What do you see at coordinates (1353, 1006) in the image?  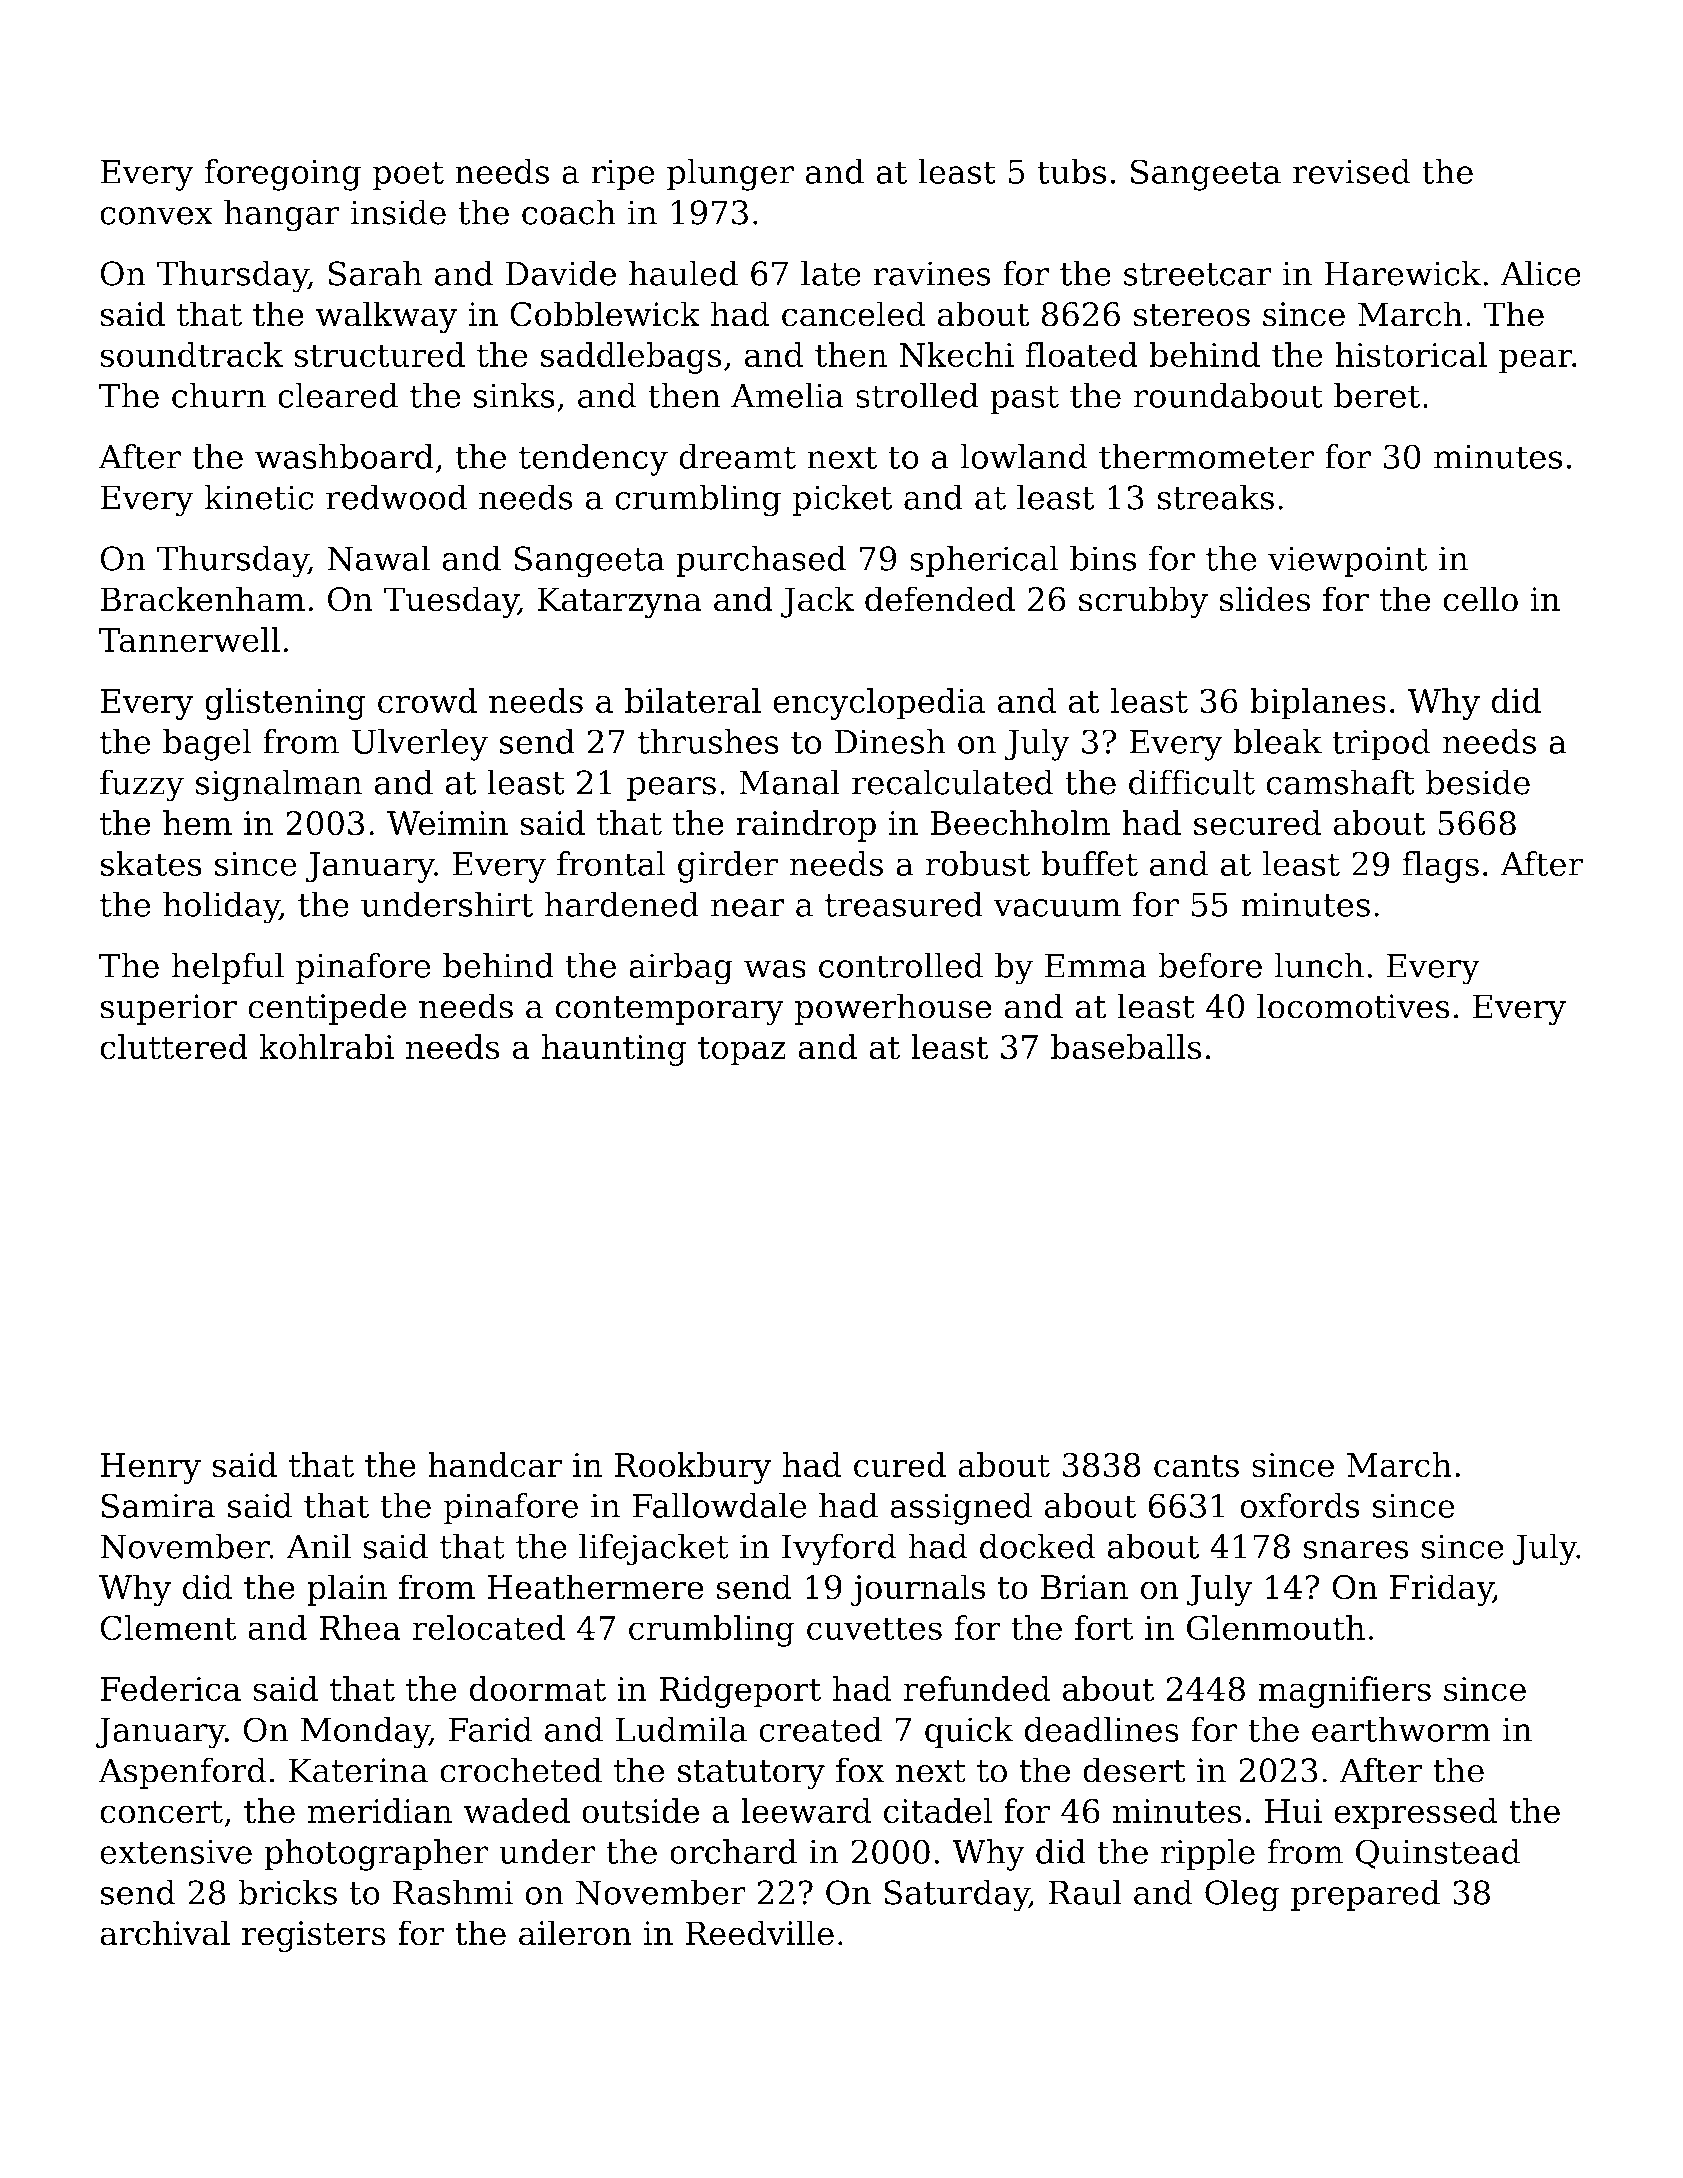 I see `locomotives` at bounding box center [1353, 1006].
